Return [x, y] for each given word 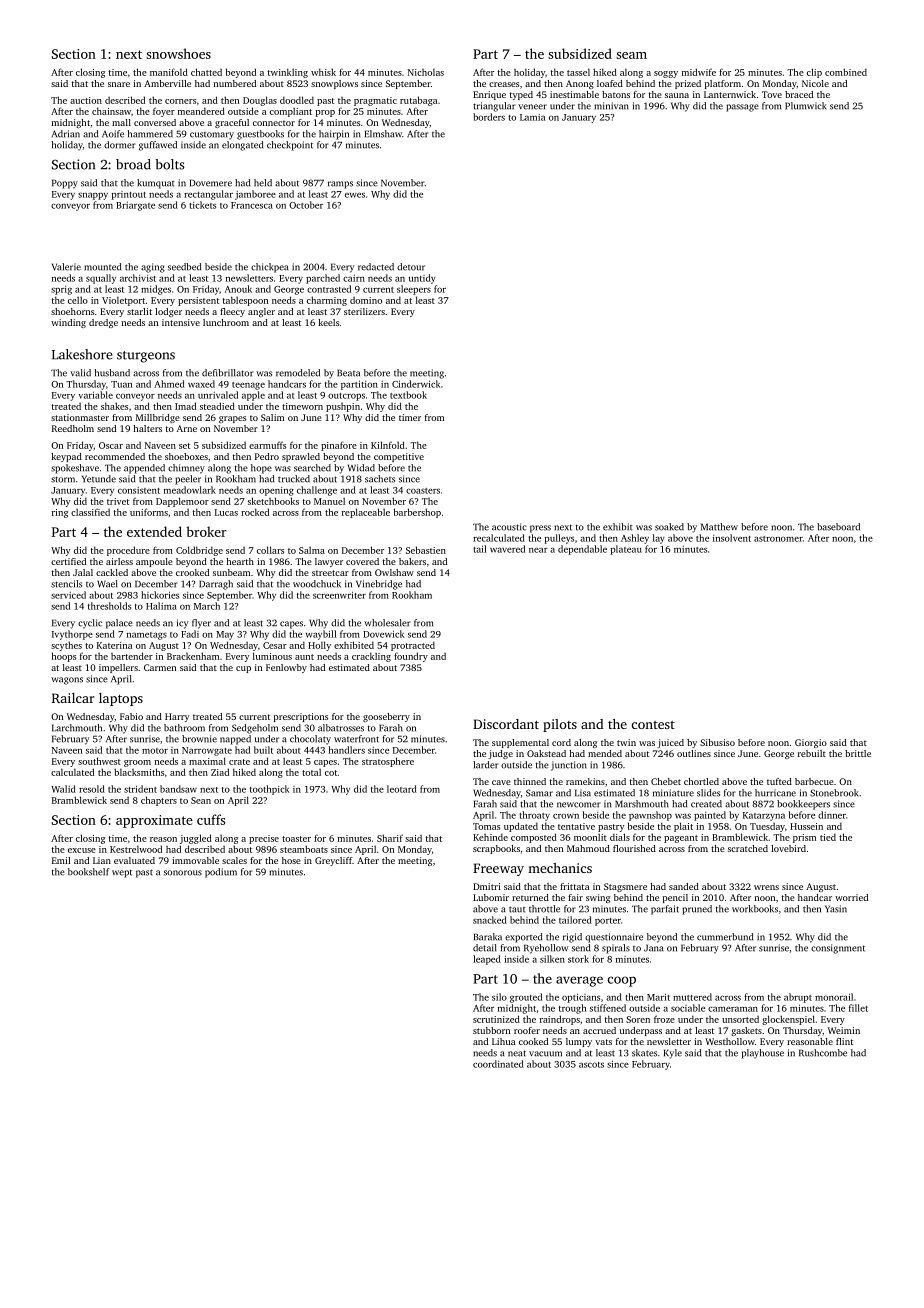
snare [119, 84]
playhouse [763, 1054]
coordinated [498, 1064]
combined [846, 72]
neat [517, 1053]
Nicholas [426, 72]
